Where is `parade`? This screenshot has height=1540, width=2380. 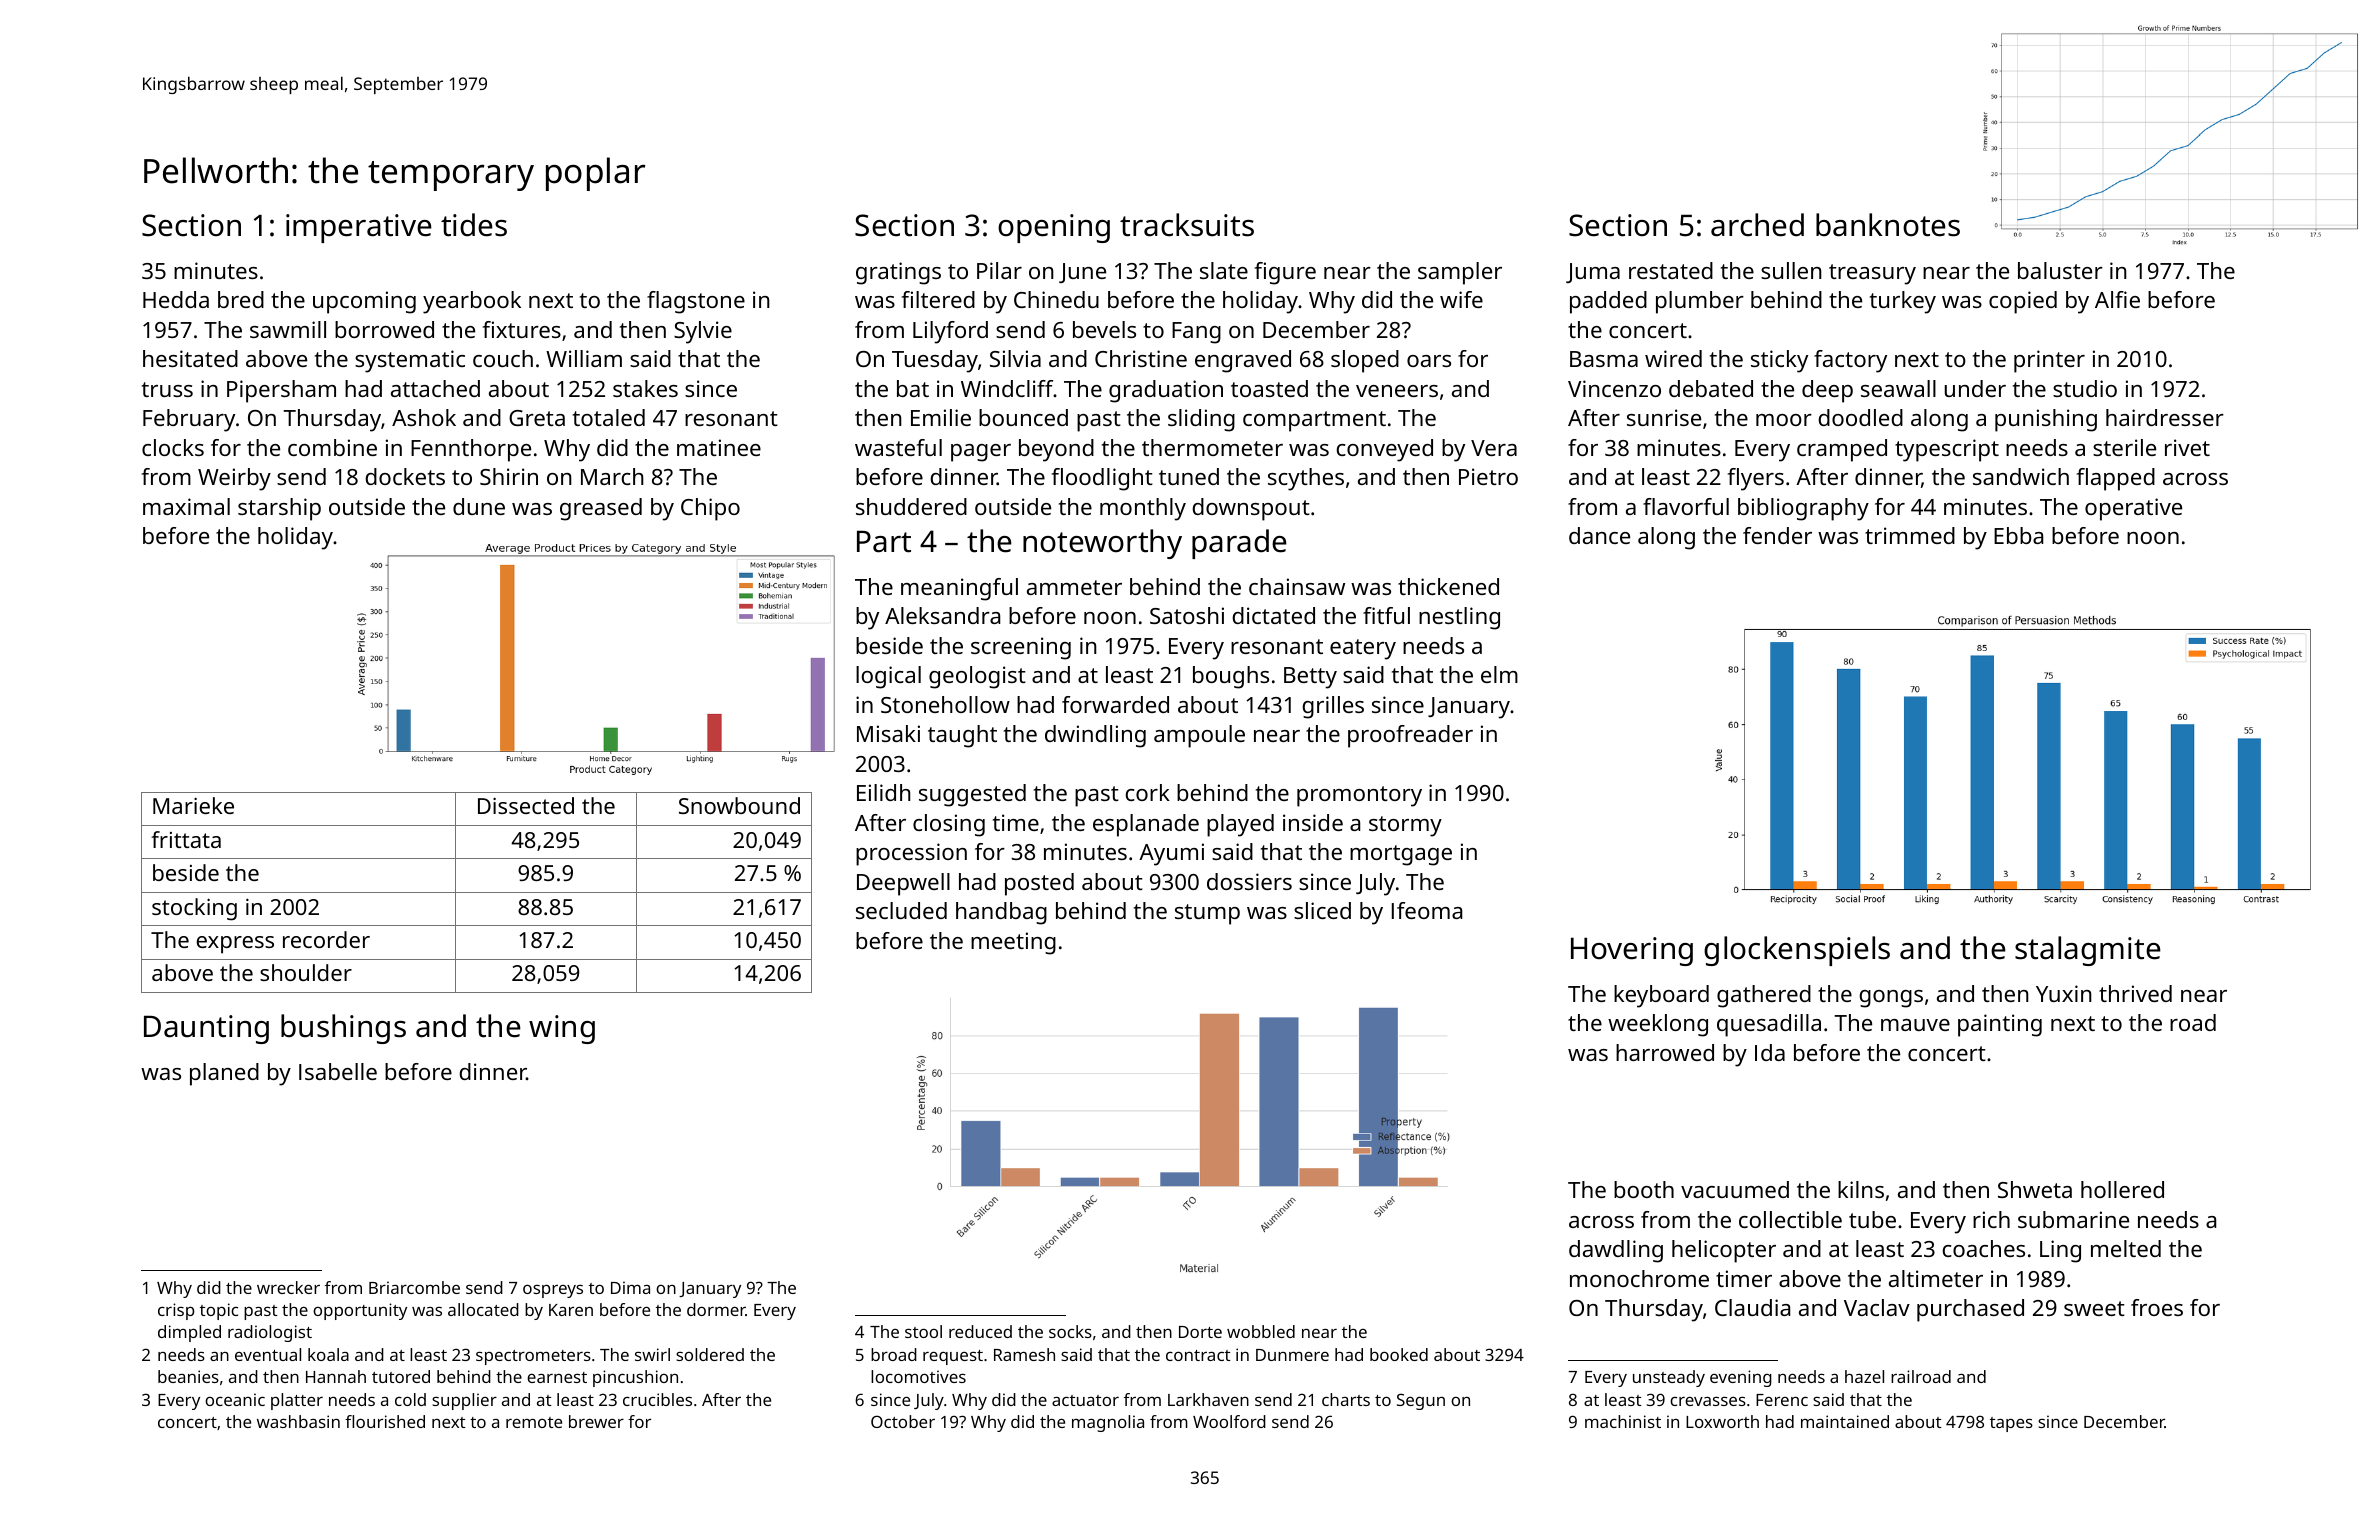 parade is located at coordinates (1239, 544).
